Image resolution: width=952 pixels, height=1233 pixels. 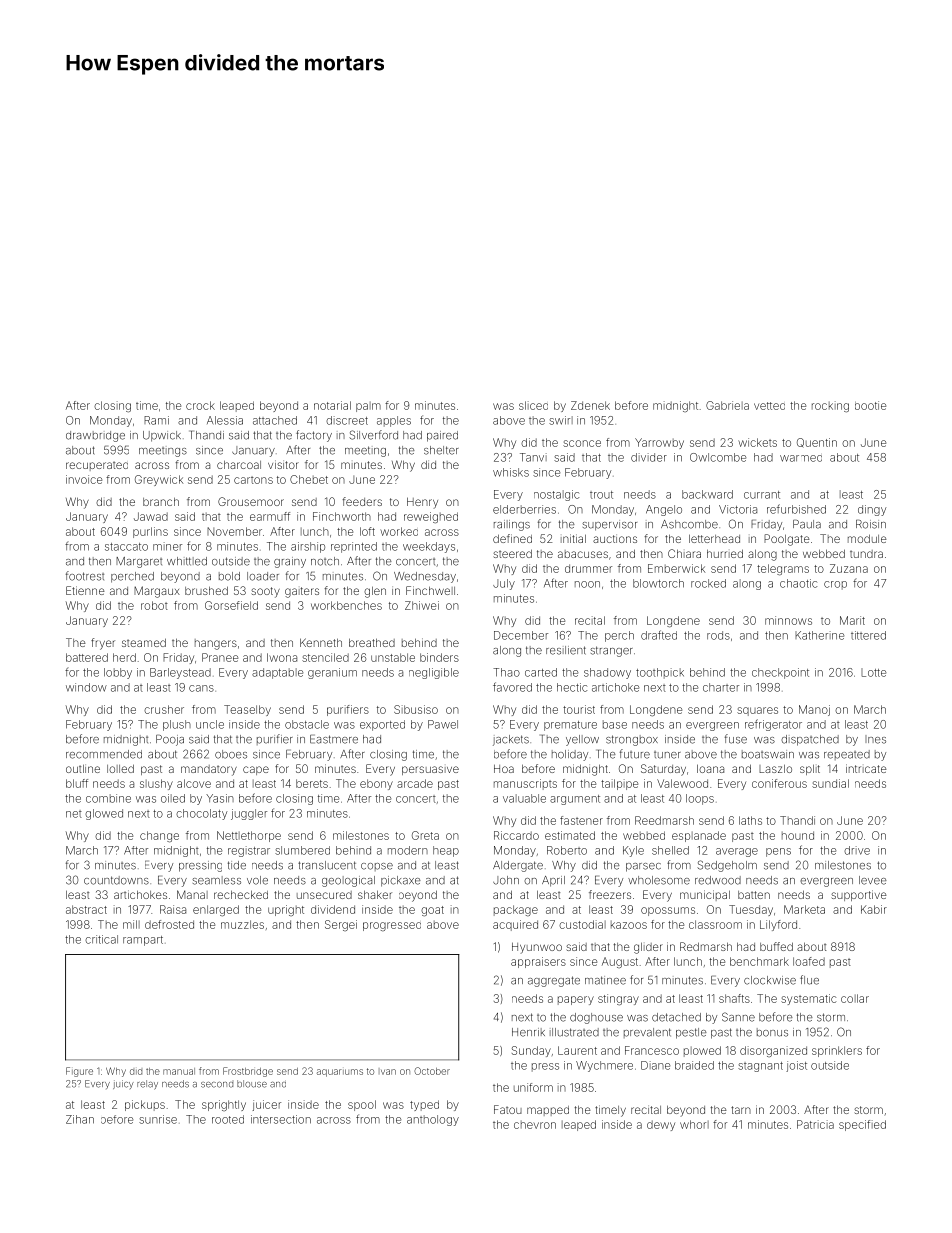 I want to click on chevron, so click(x=535, y=1125).
